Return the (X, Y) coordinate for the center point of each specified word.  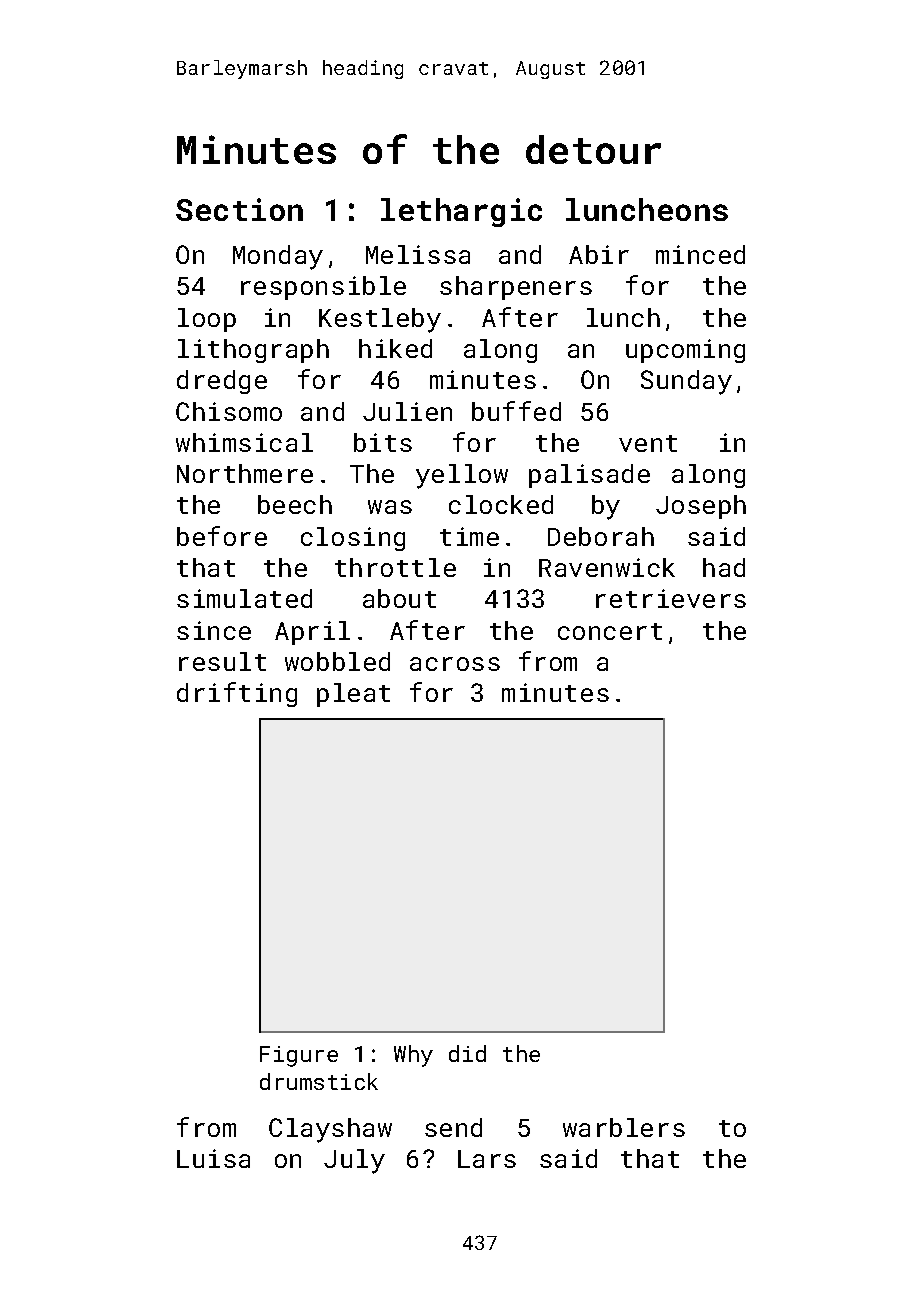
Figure (299, 1056)
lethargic (461, 212)
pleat (353, 695)
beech (295, 504)
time (469, 536)
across (455, 664)
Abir (599, 254)
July (354, 1161)
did (467, 1053)
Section (239, 209)
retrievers (671, 598)
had (724, 567)
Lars (487, 1159)
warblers (624, 1127)
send (453, 1127)
